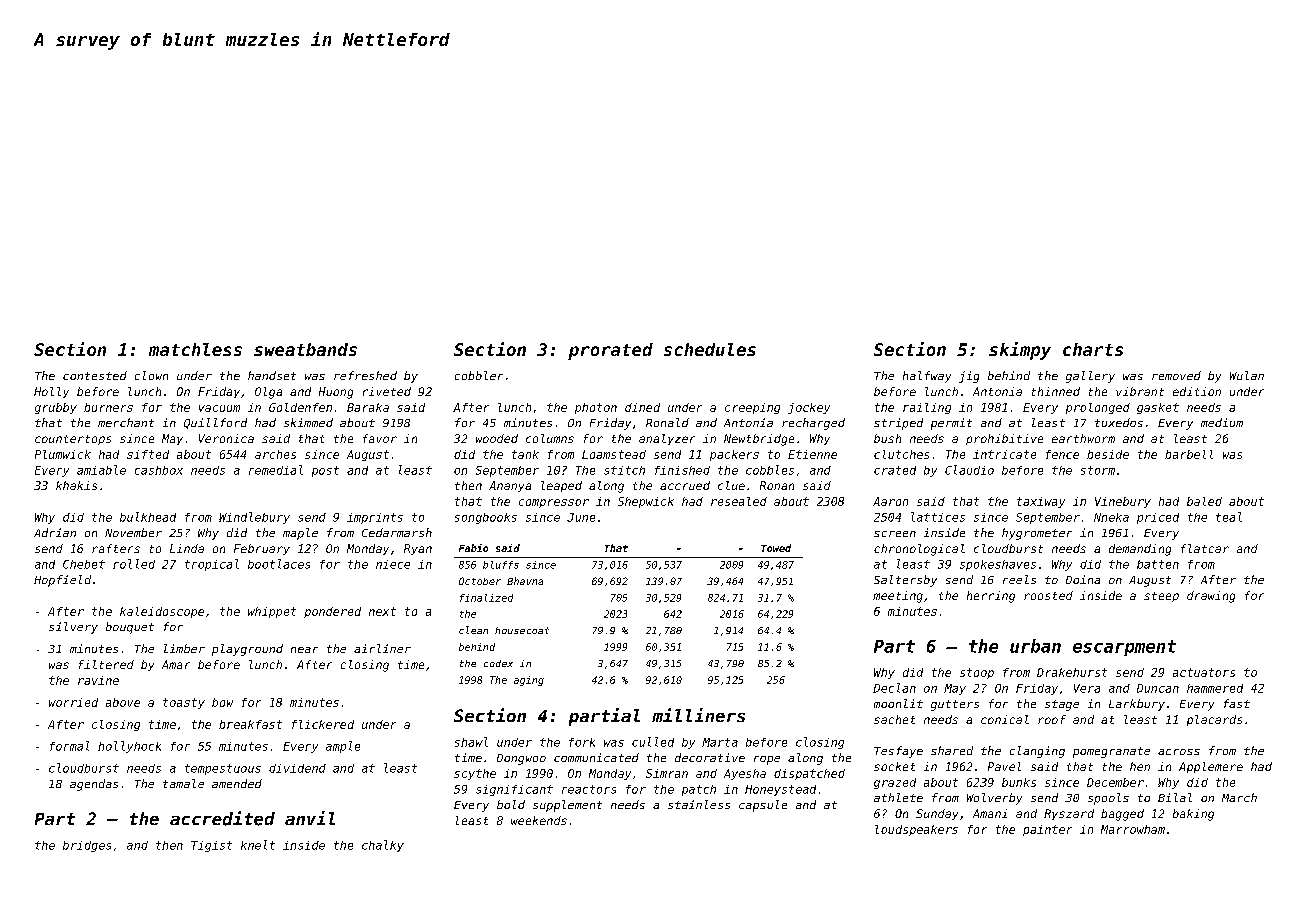 The width and height of the image is (1308, 924). Describe the element at coordinates (581, 517) in the image. I see `June` at that location.
